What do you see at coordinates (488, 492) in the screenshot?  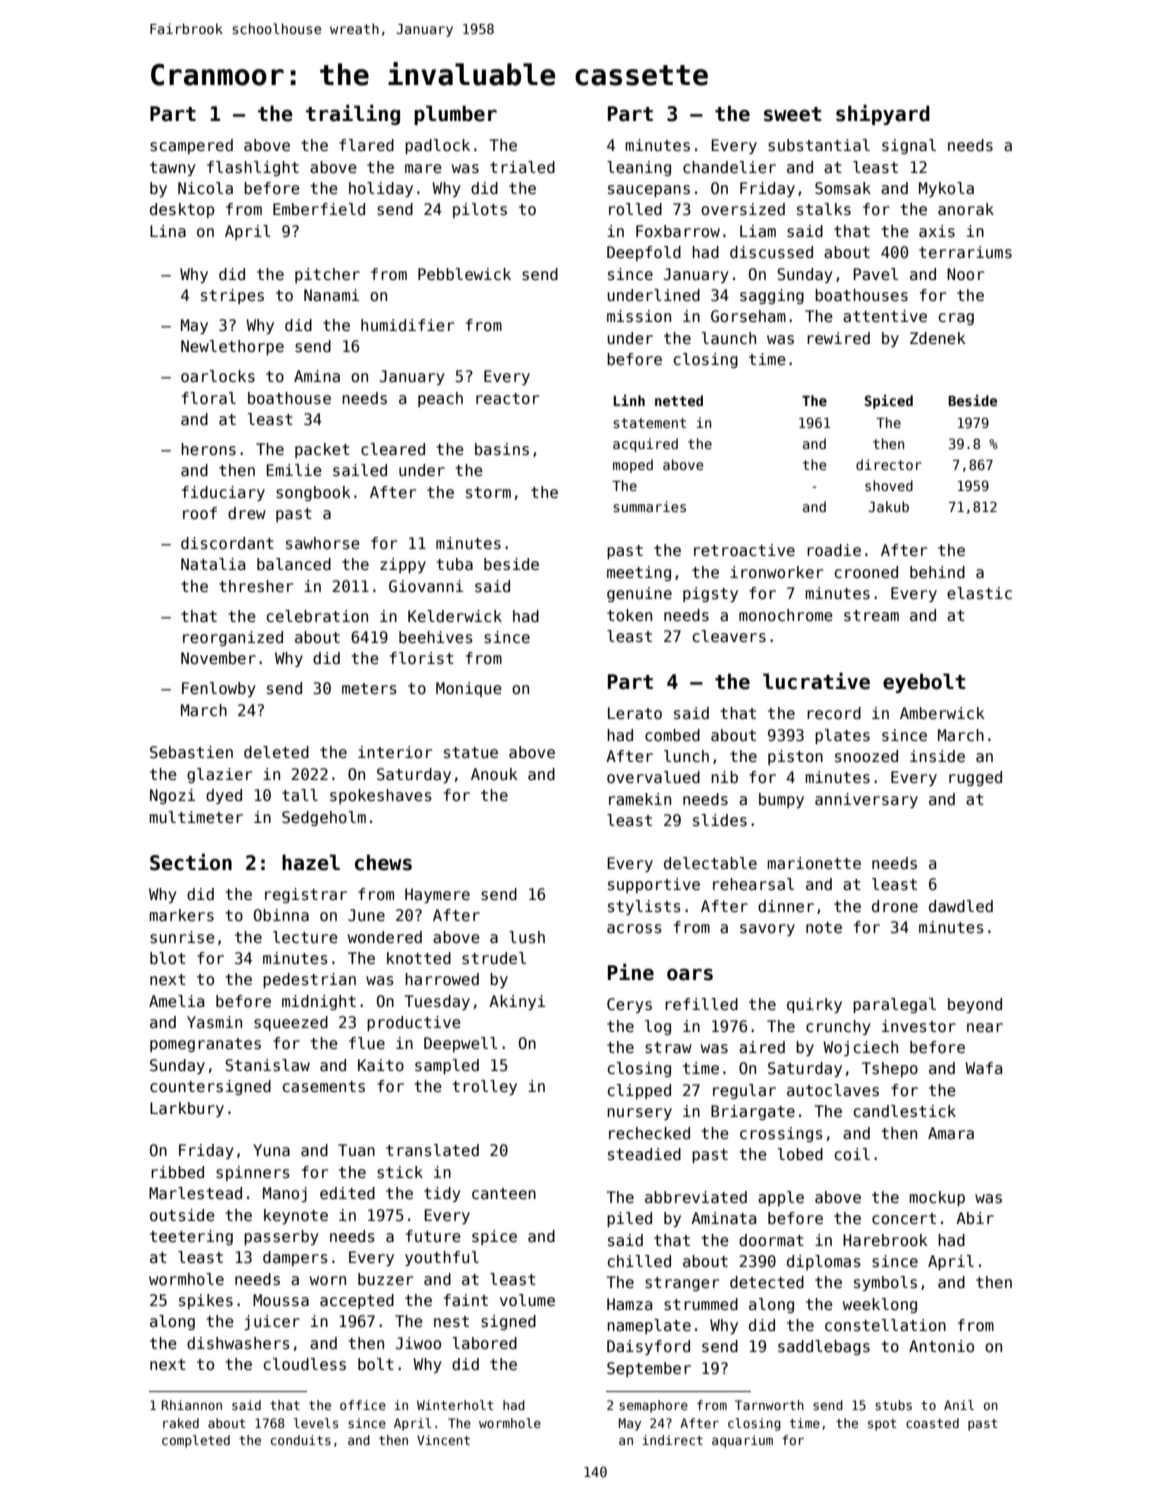 I see `storm` at bounding box center [488, 492].
